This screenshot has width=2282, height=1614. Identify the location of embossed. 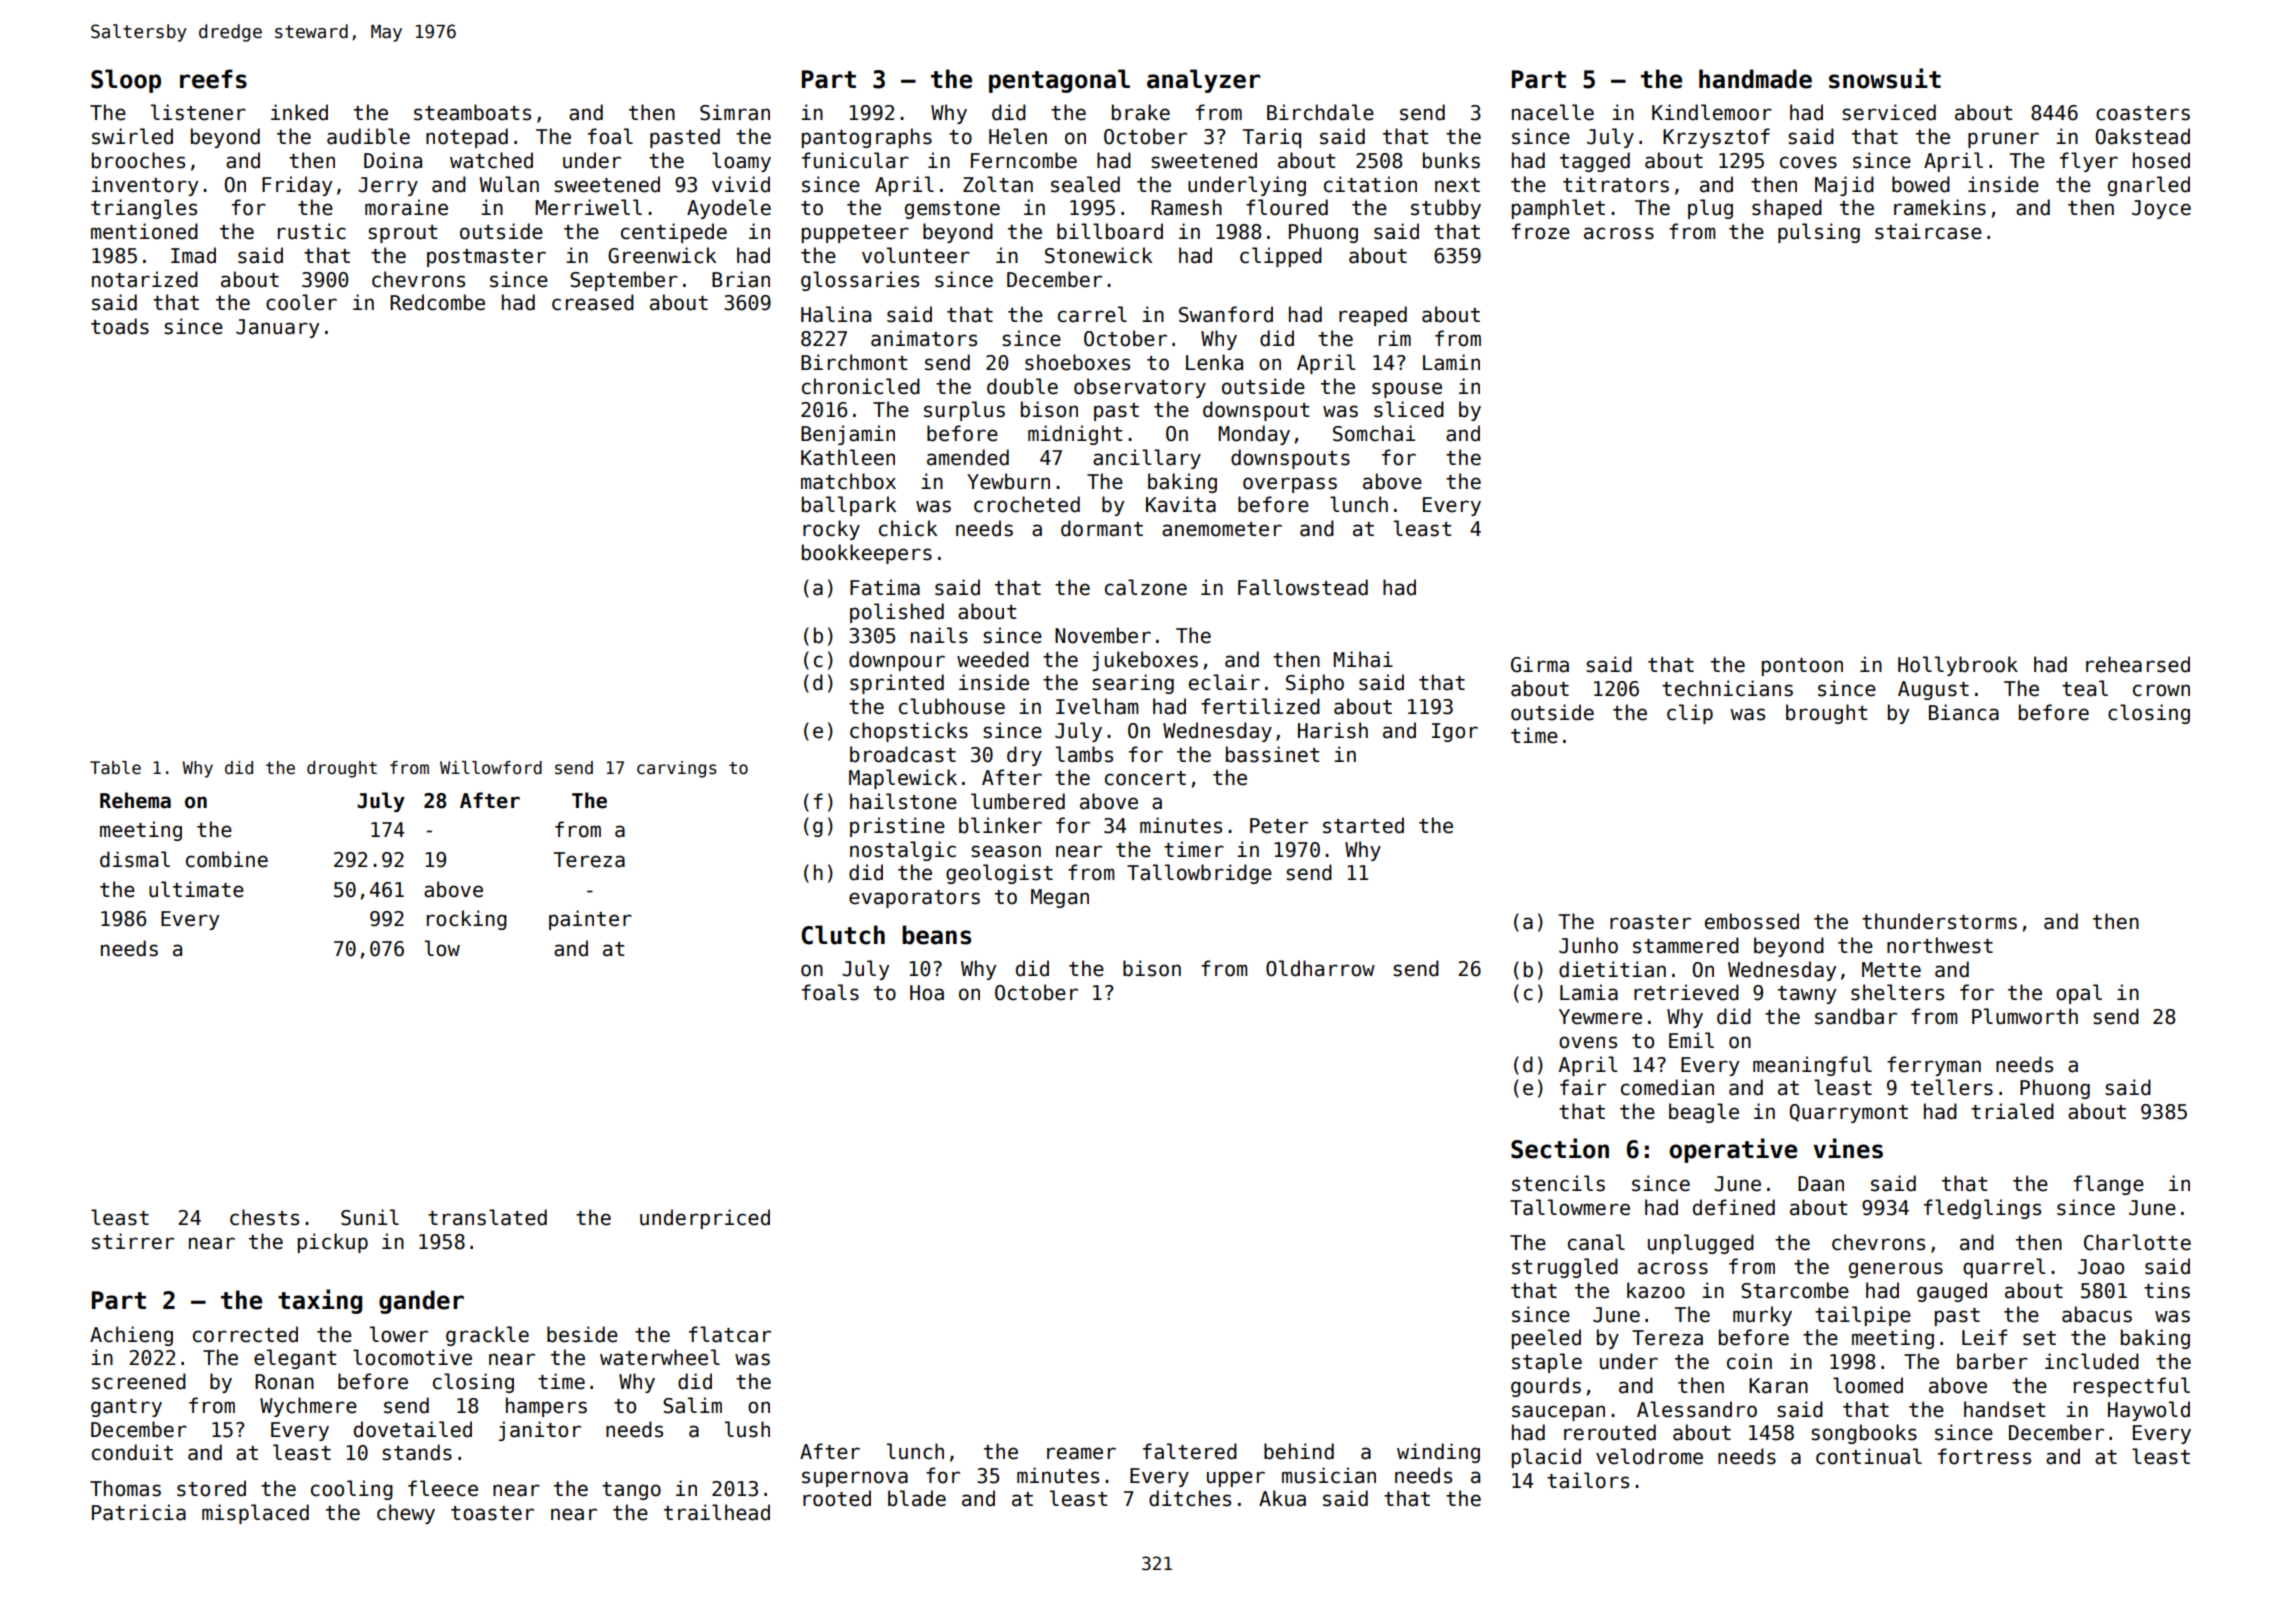
(1752, 921).
